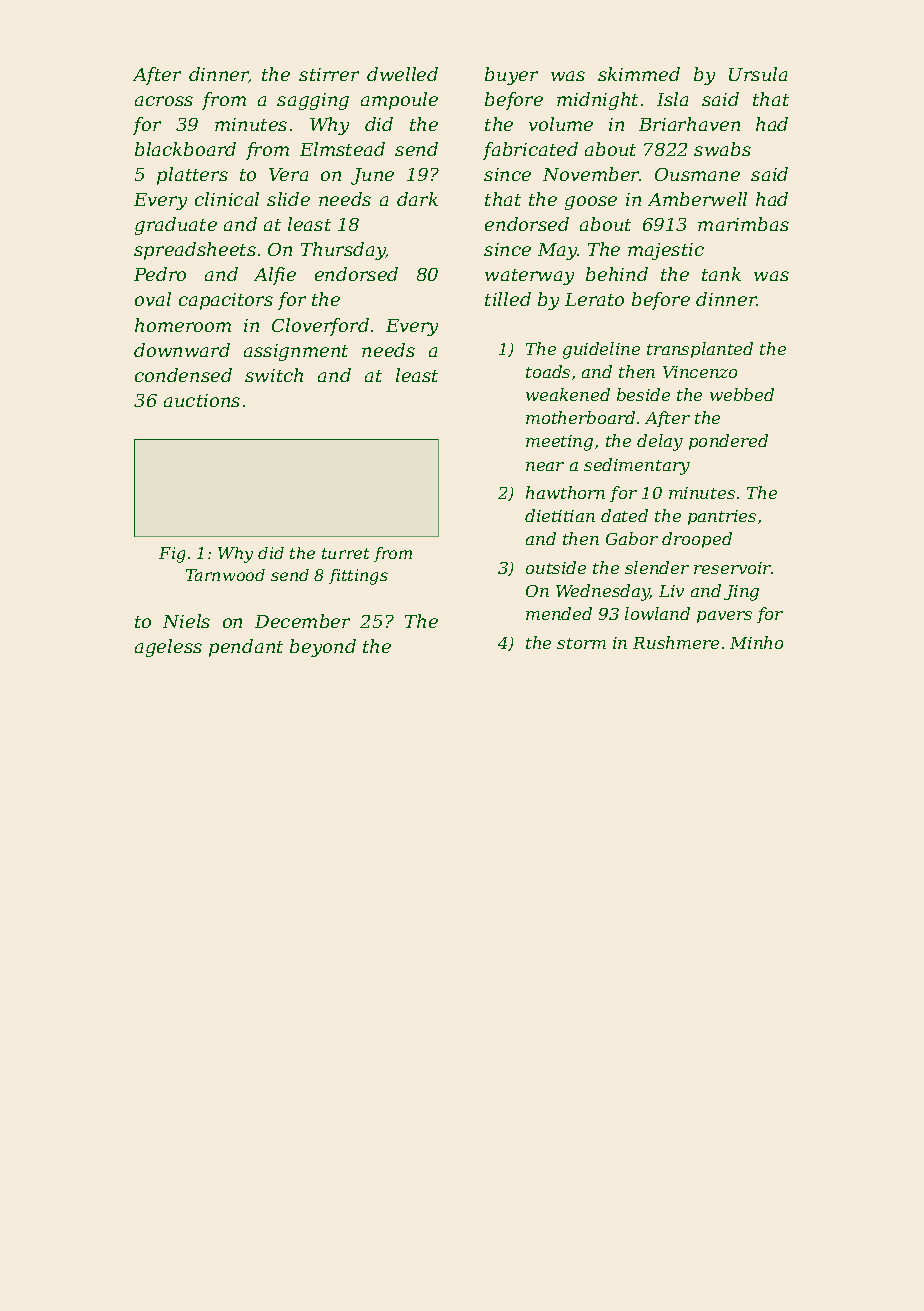 Image resolution: width=924 pixels, height=1311 pixels. What do you see at coordinates (183, 375) in the page?
I see `condensed` at bounding box center [183, 375].
